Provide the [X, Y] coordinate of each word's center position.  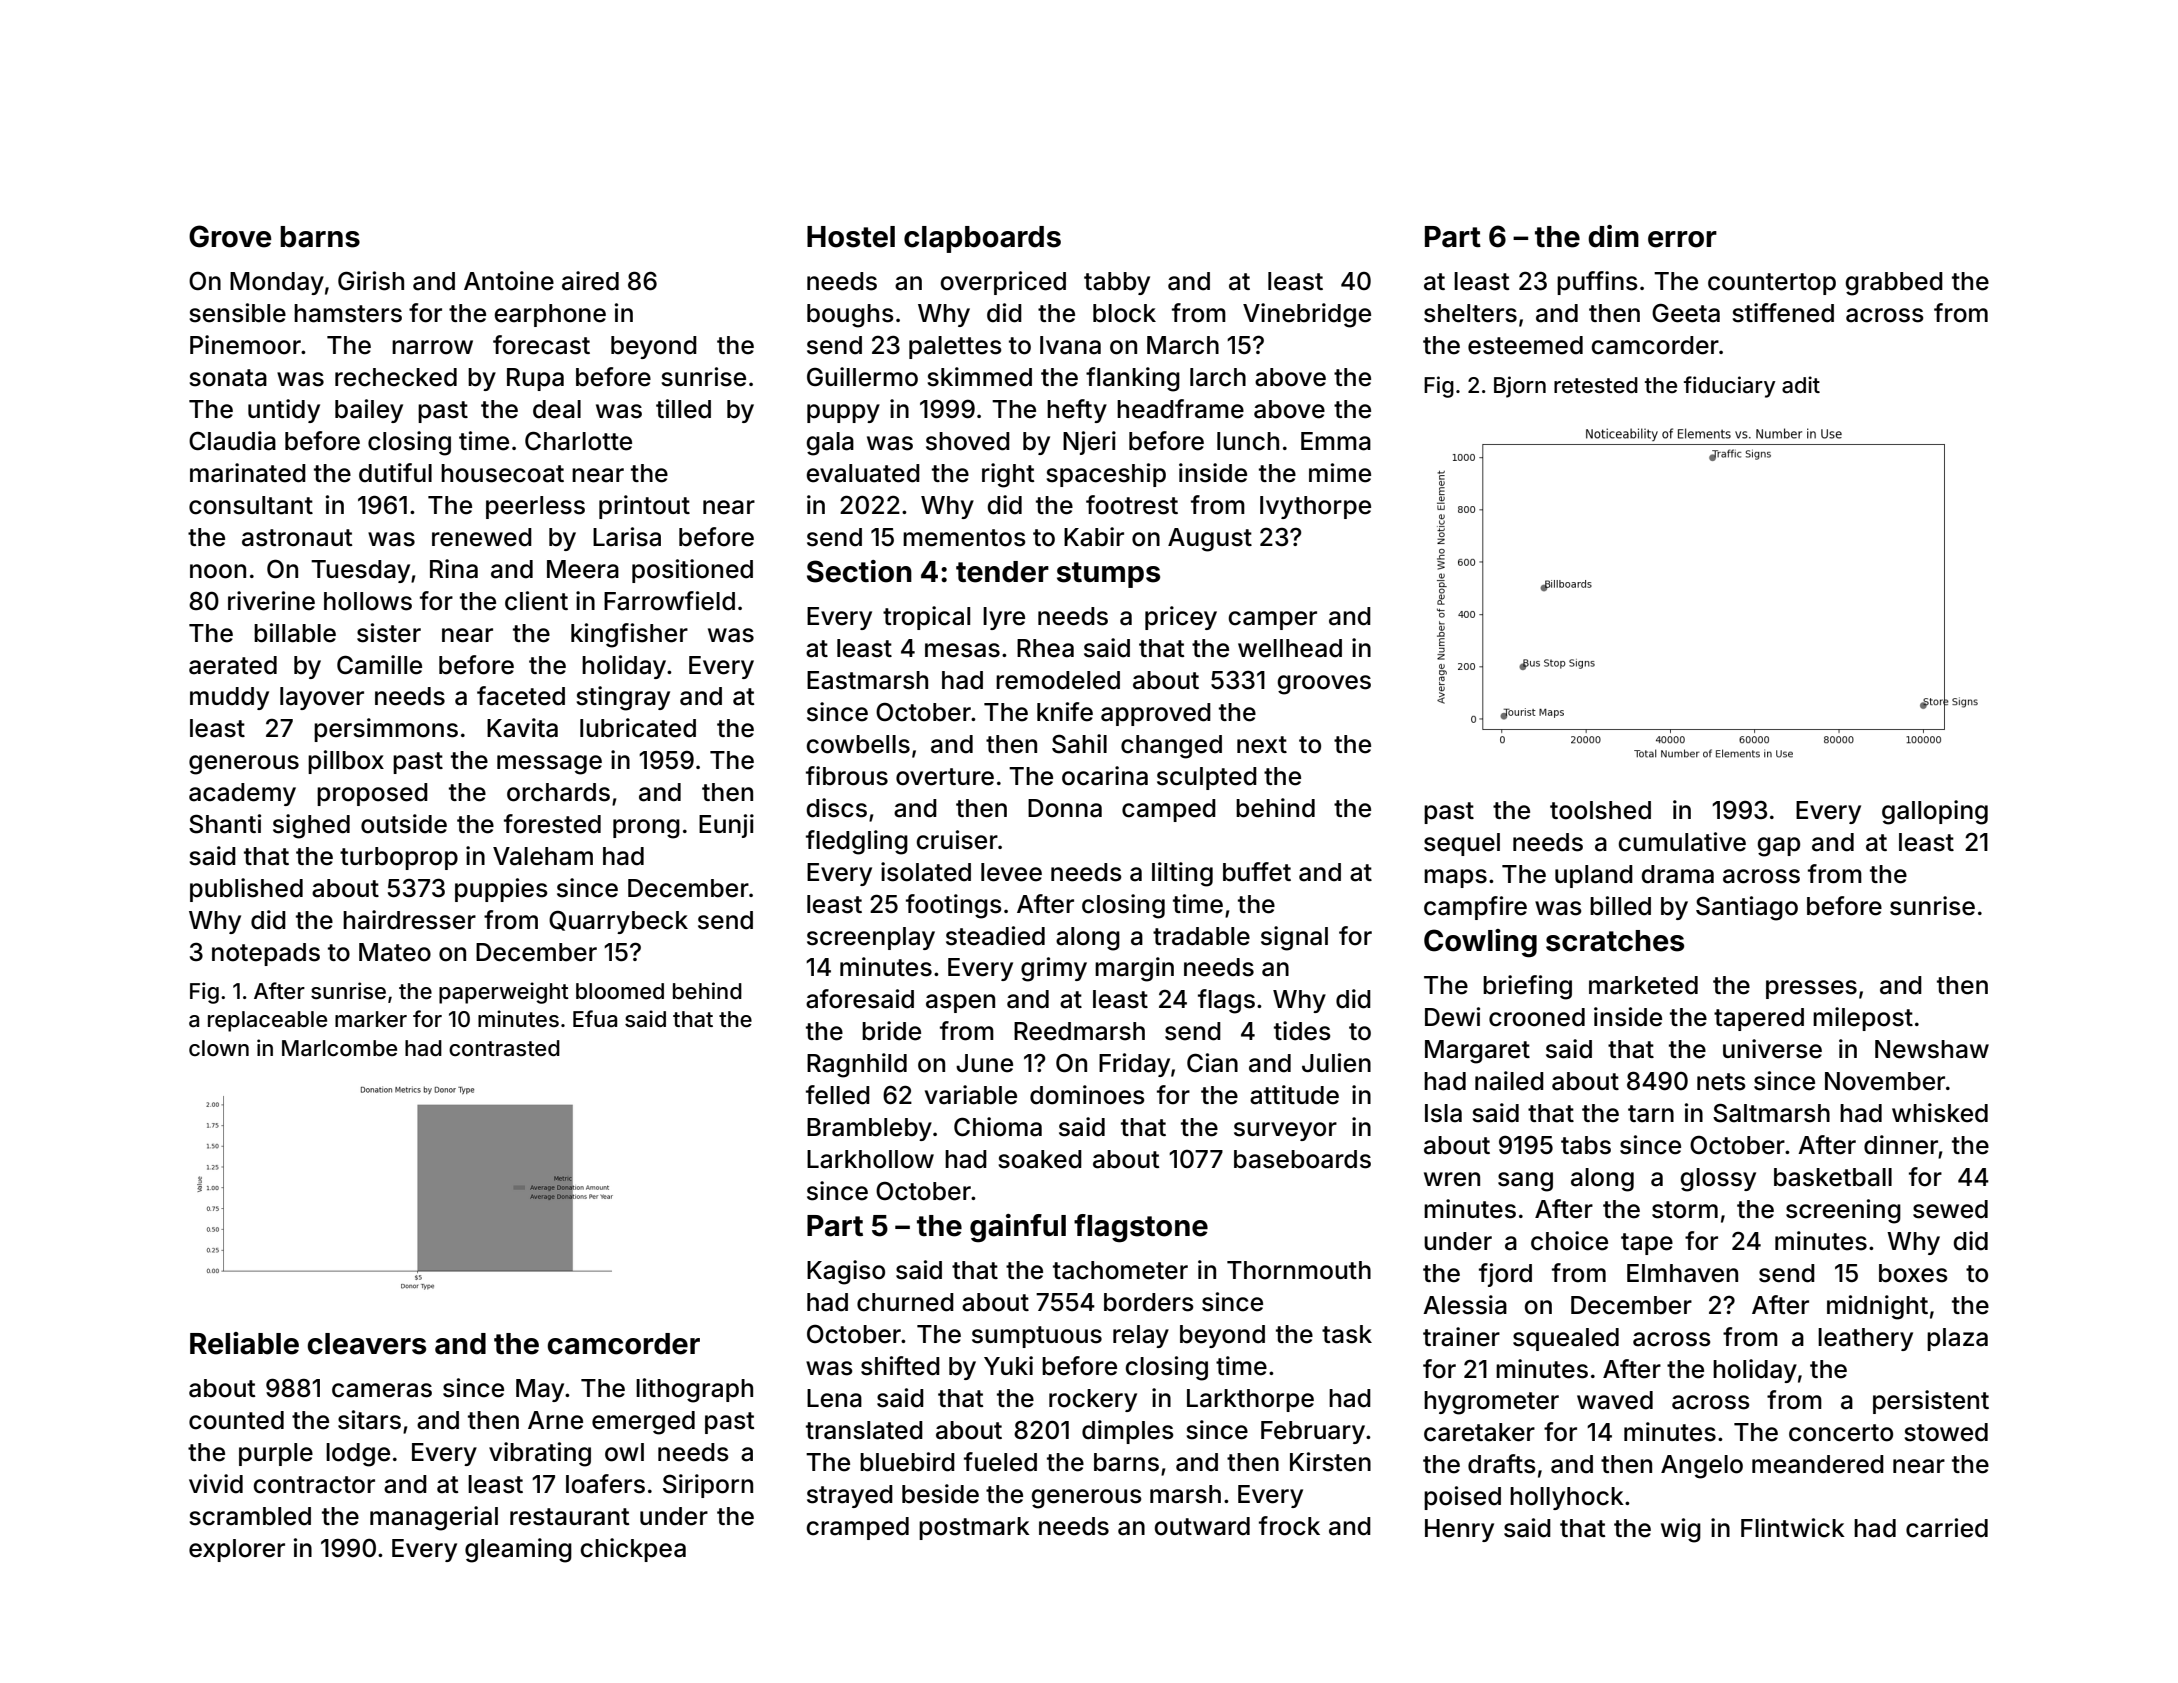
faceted [521, 696]
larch [1218, 377]
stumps [1108, 575]
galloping [1935, 812]
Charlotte [578, 441]
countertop [1772, 284]
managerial [434, 1518]
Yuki [1008, 1365]
